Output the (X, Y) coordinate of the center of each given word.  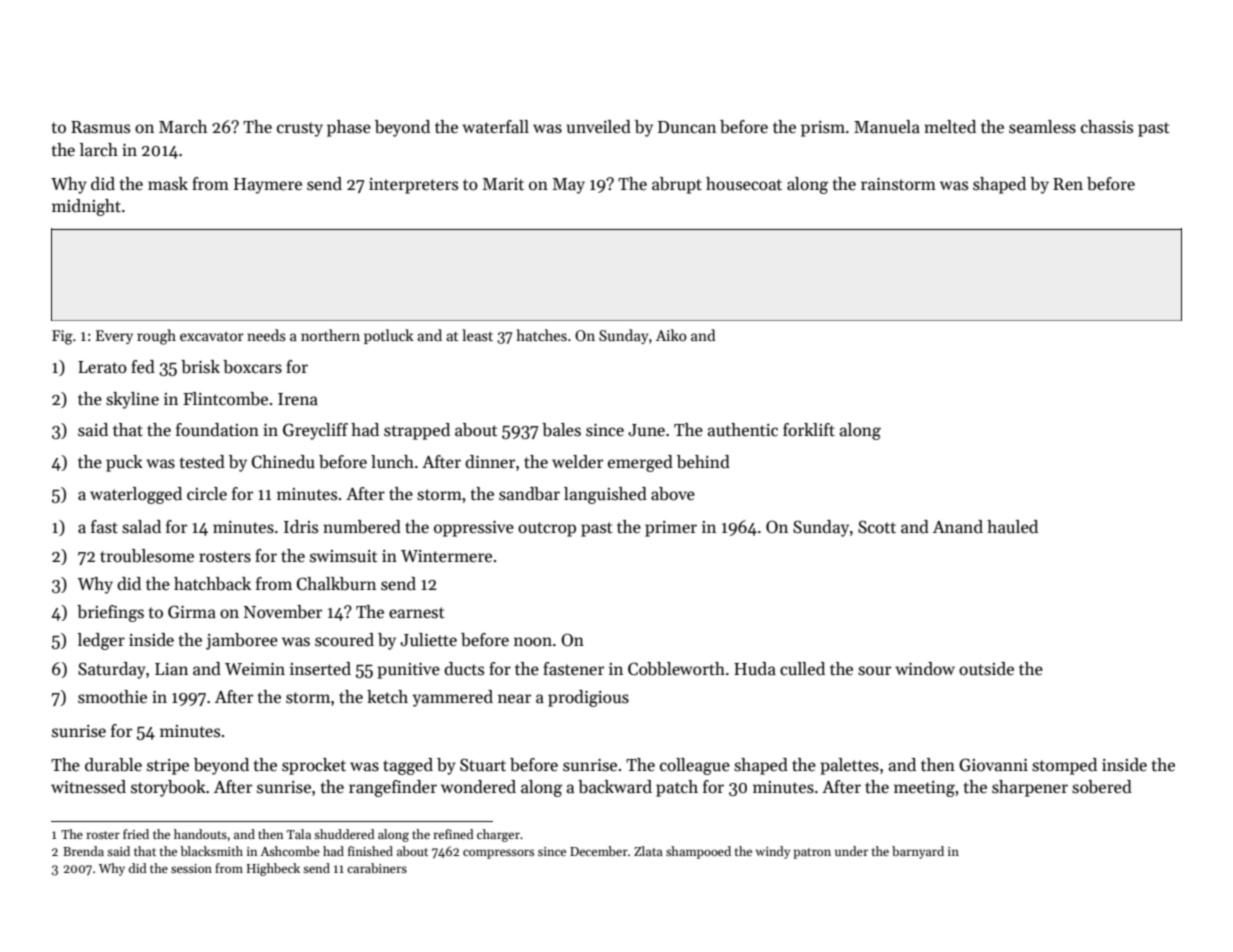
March (183, 127)
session (191, 868)
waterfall (495, 127)
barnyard (918, 852)
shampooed (698, 852)
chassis (1107, 127)
